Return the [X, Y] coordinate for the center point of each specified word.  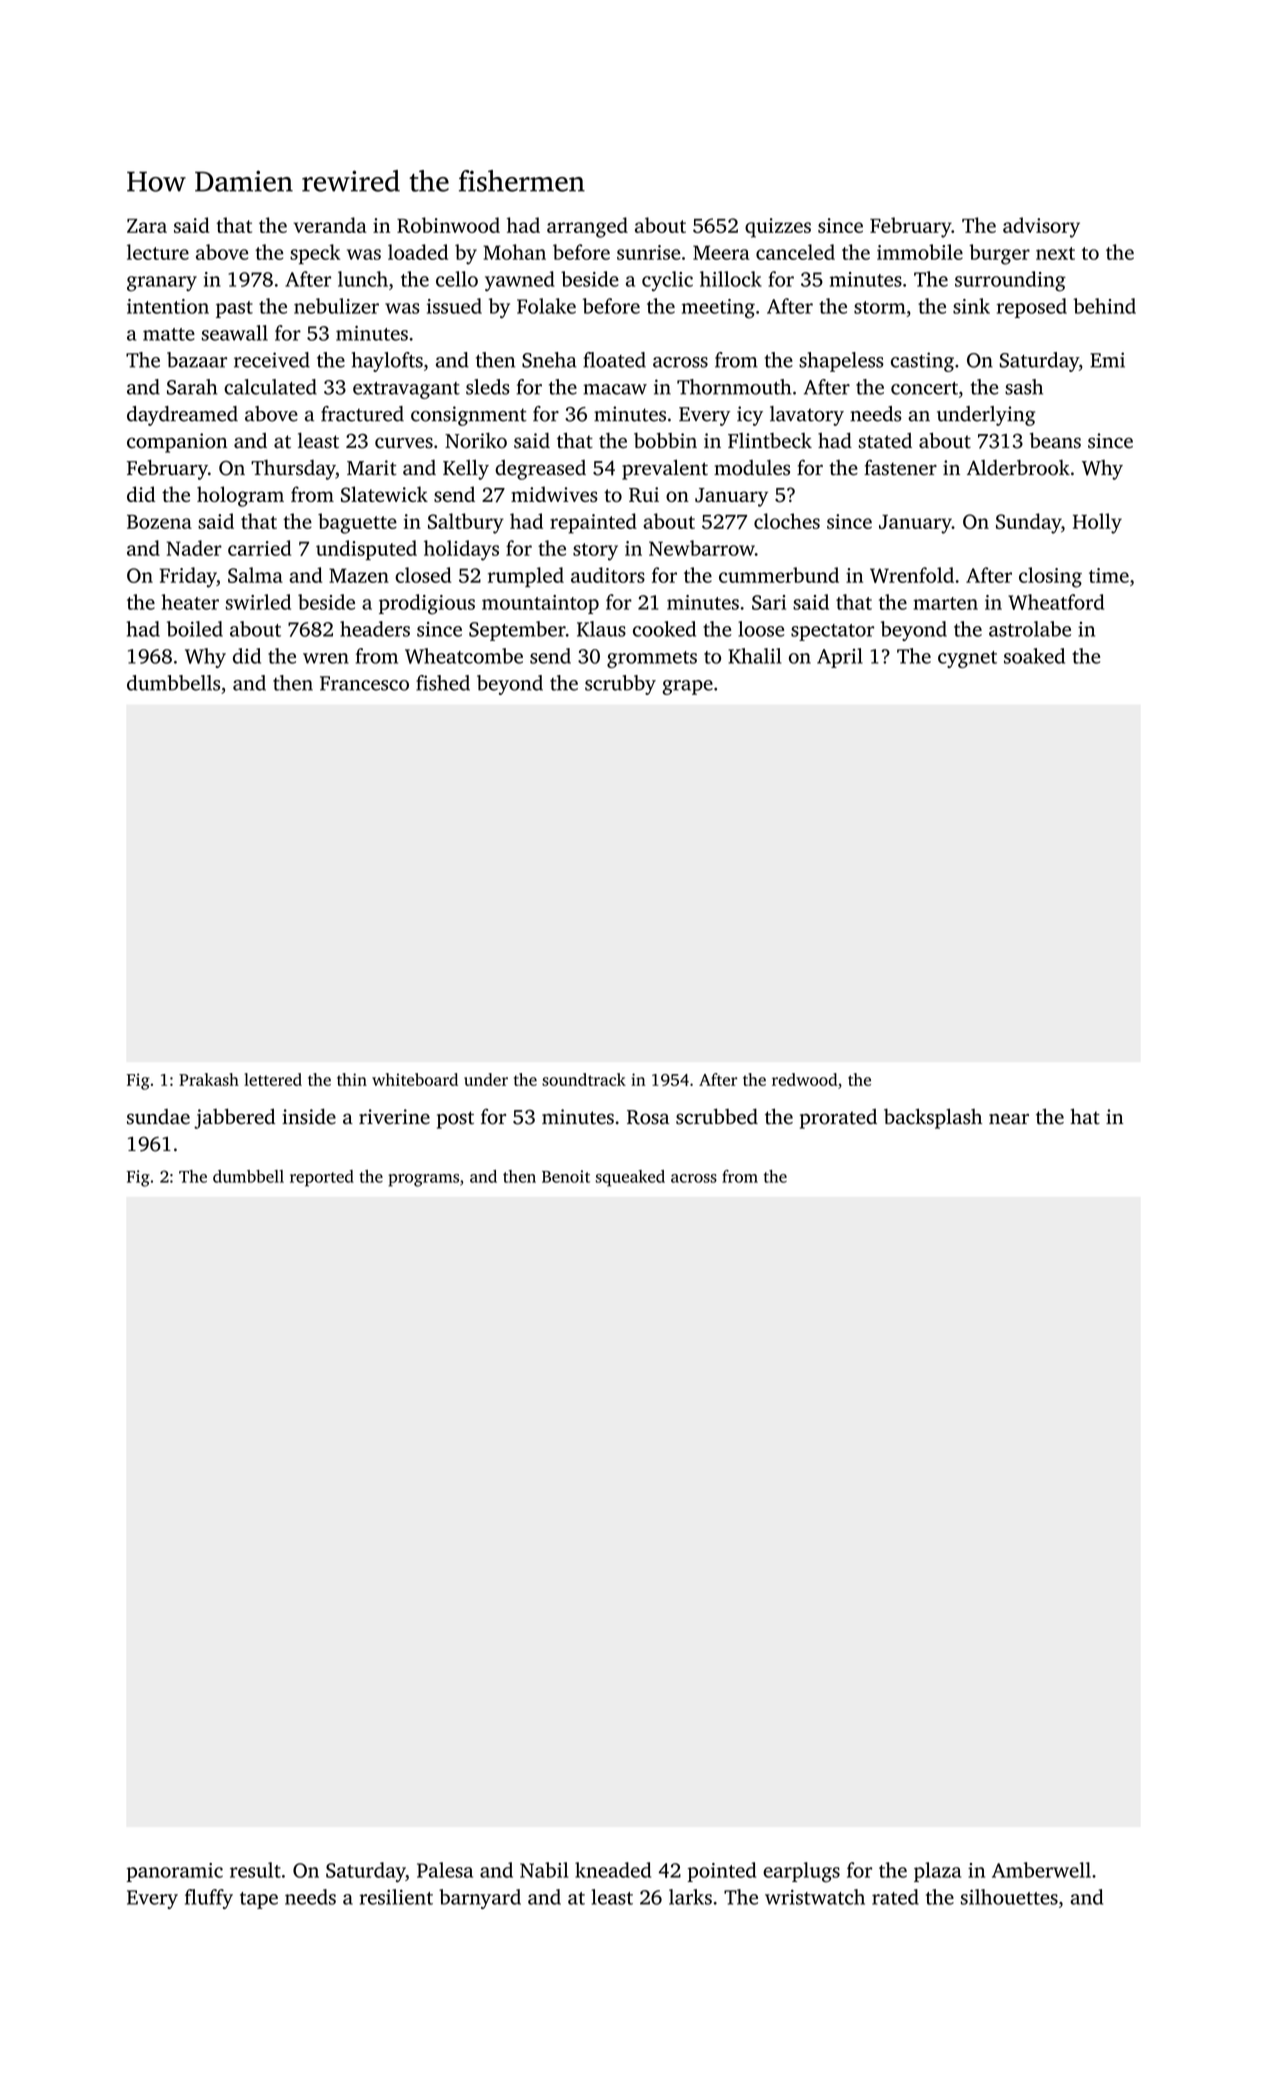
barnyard [480, 1899]
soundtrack [584, 1079]
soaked [1034, 656]
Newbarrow [702, 548]
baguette [357, 523]
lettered [273, 1079]
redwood [804, 1079]
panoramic [175, 1872]
